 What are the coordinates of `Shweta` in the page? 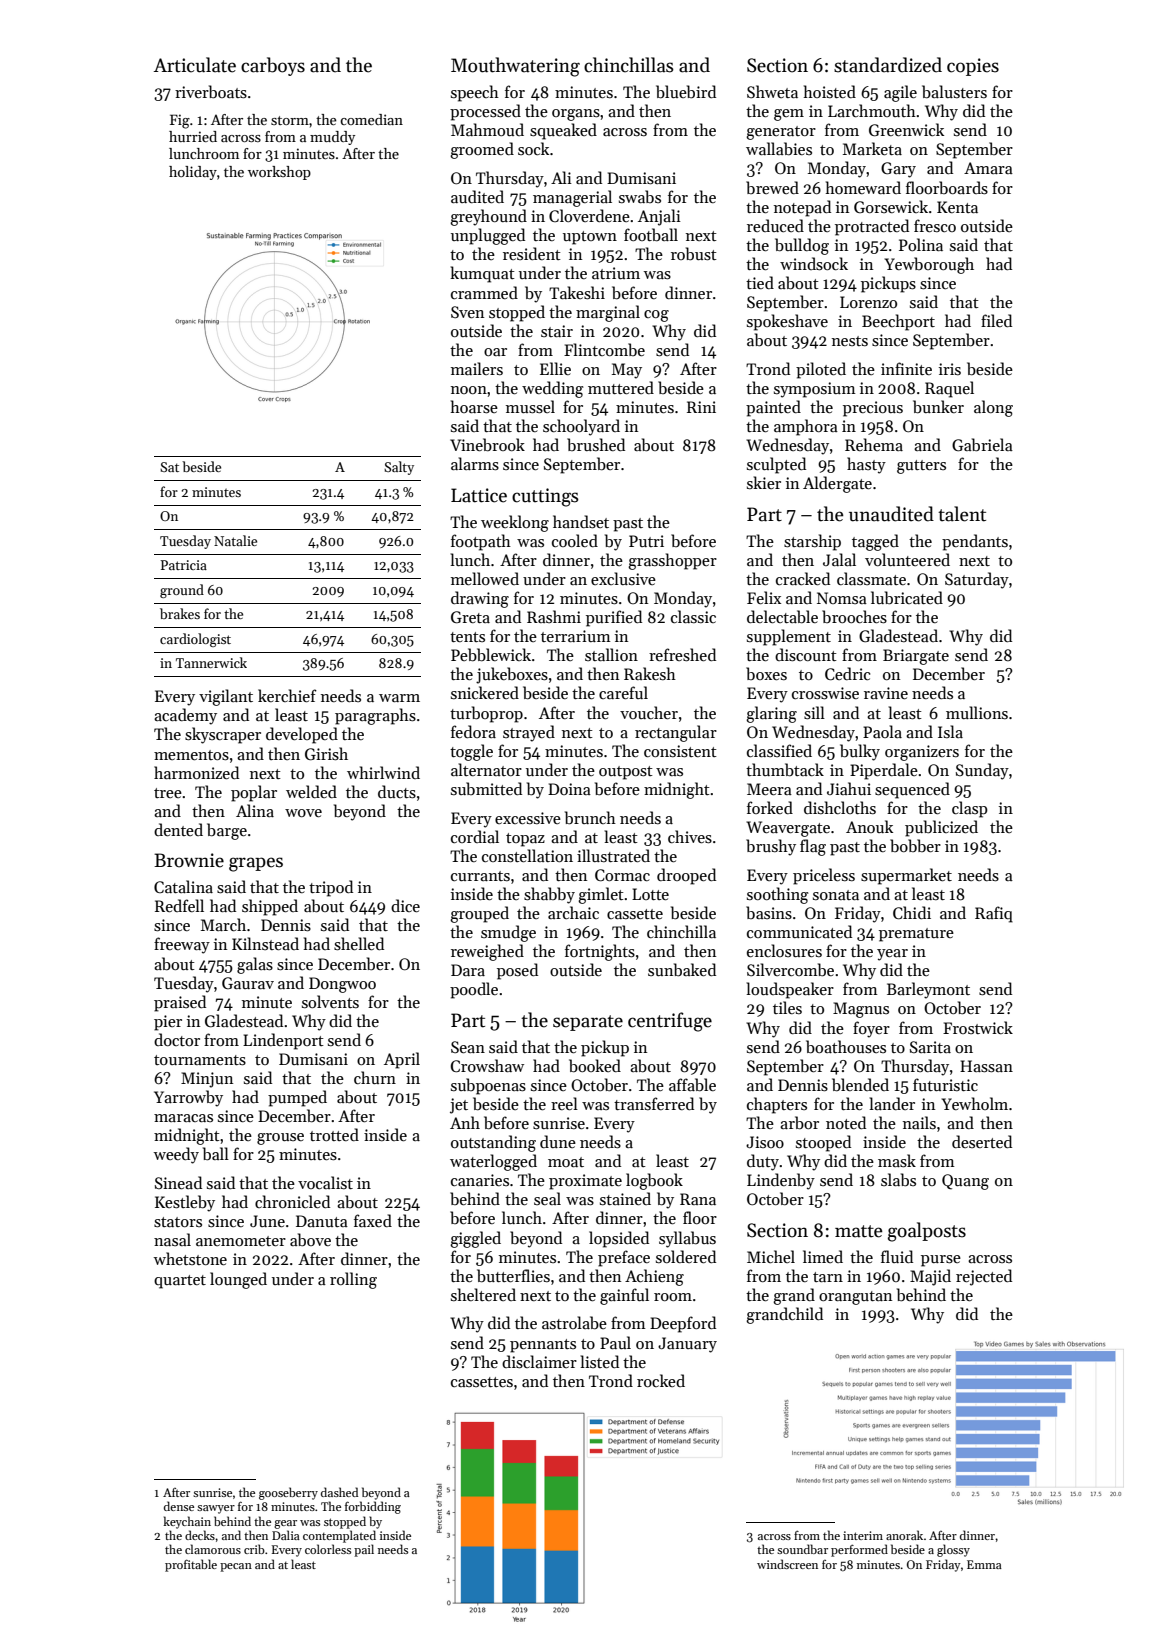 It's located at (772, 91).
